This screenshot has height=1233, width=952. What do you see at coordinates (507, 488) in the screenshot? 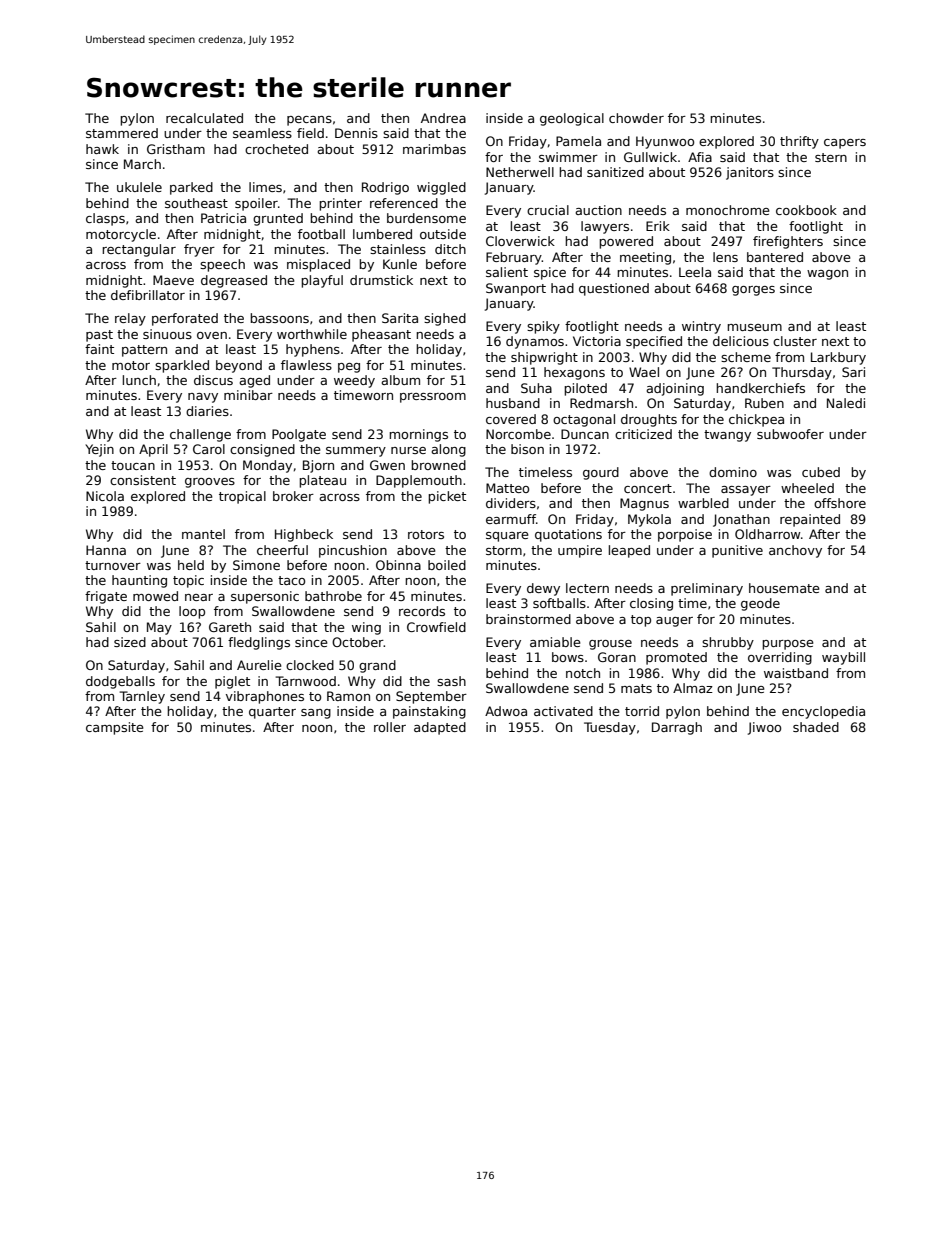
I see `Matteo` at bounding box center [507, 488].
